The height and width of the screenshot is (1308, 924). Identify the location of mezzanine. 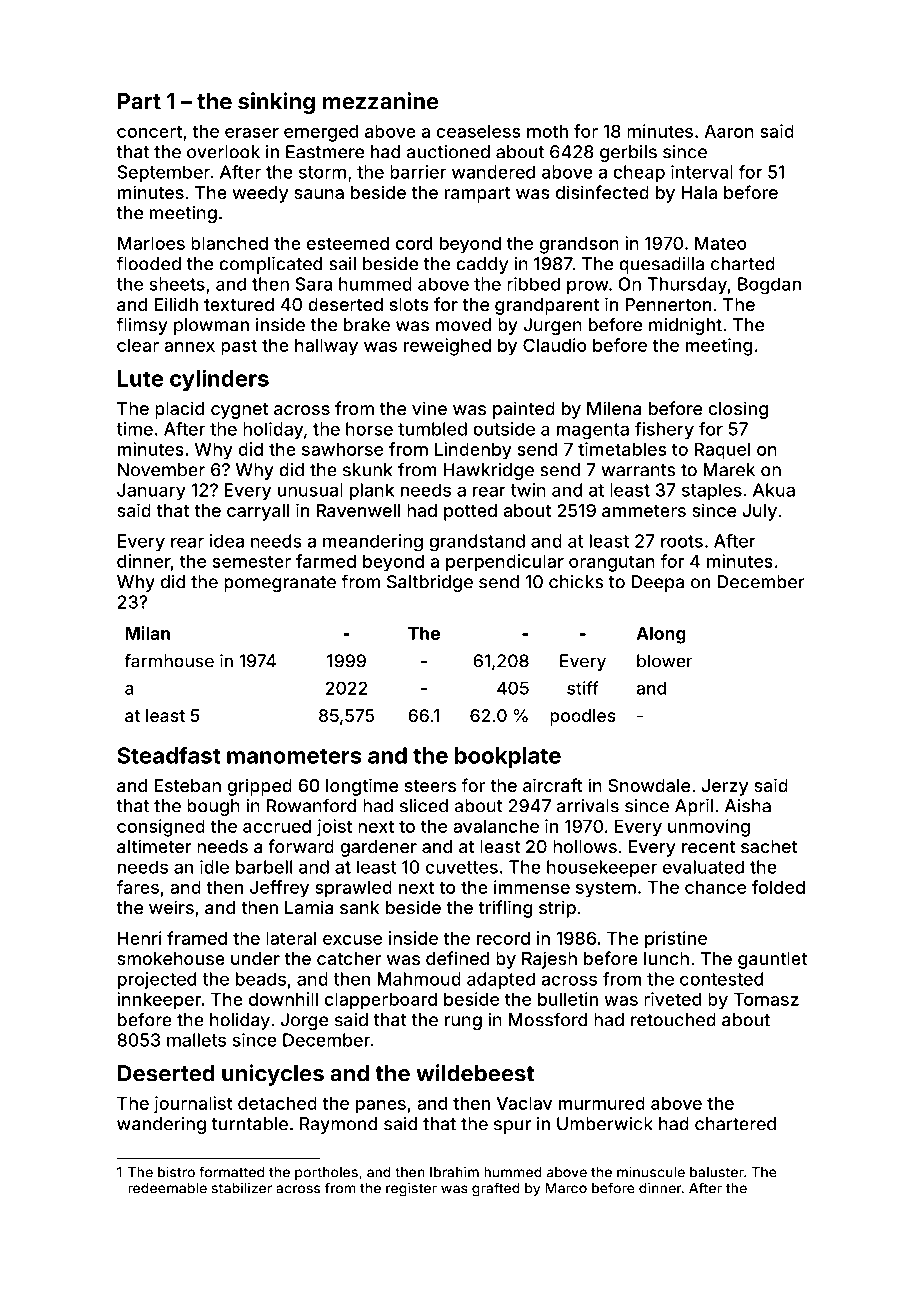
(381, 101).
